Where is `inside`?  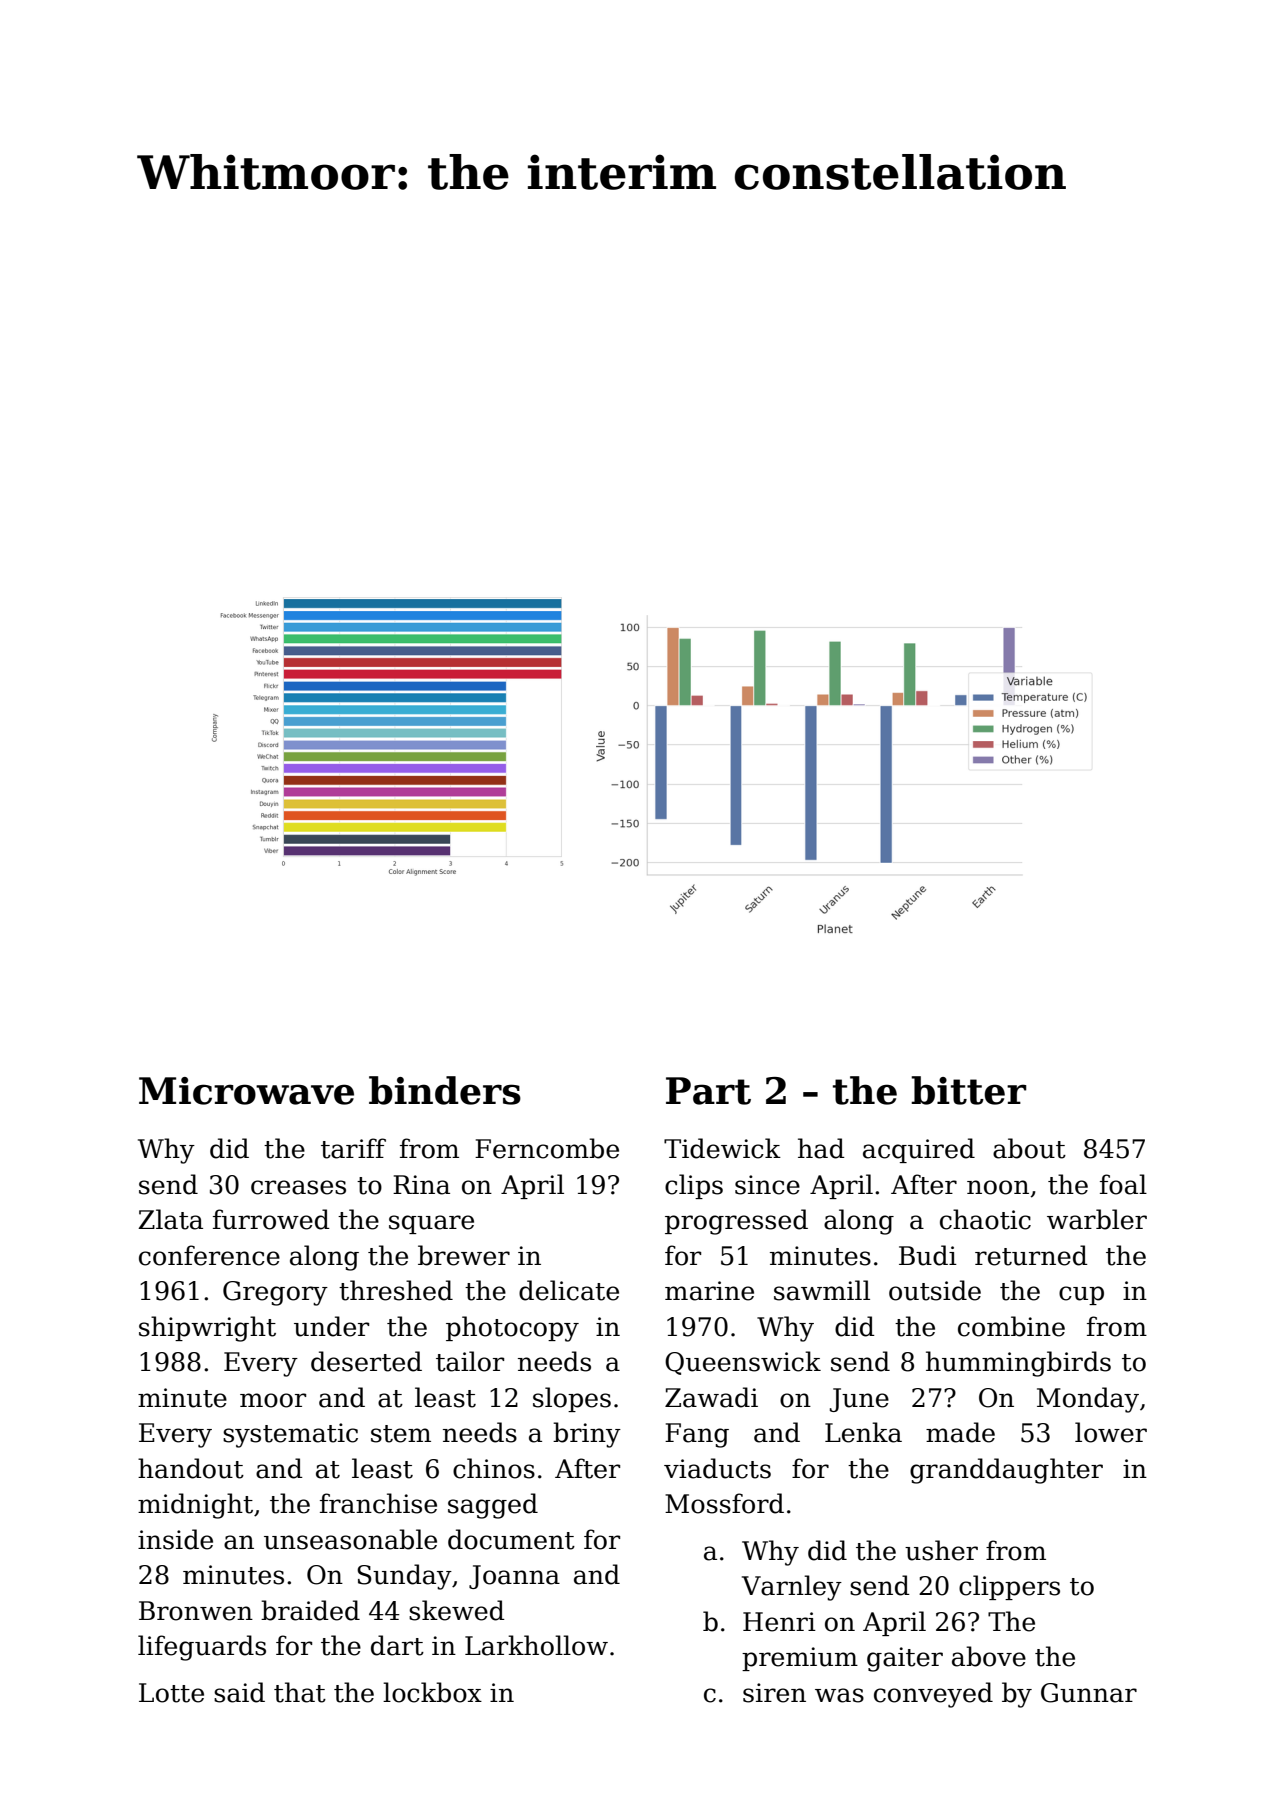
inside is located at coordinates (175, 1539).
